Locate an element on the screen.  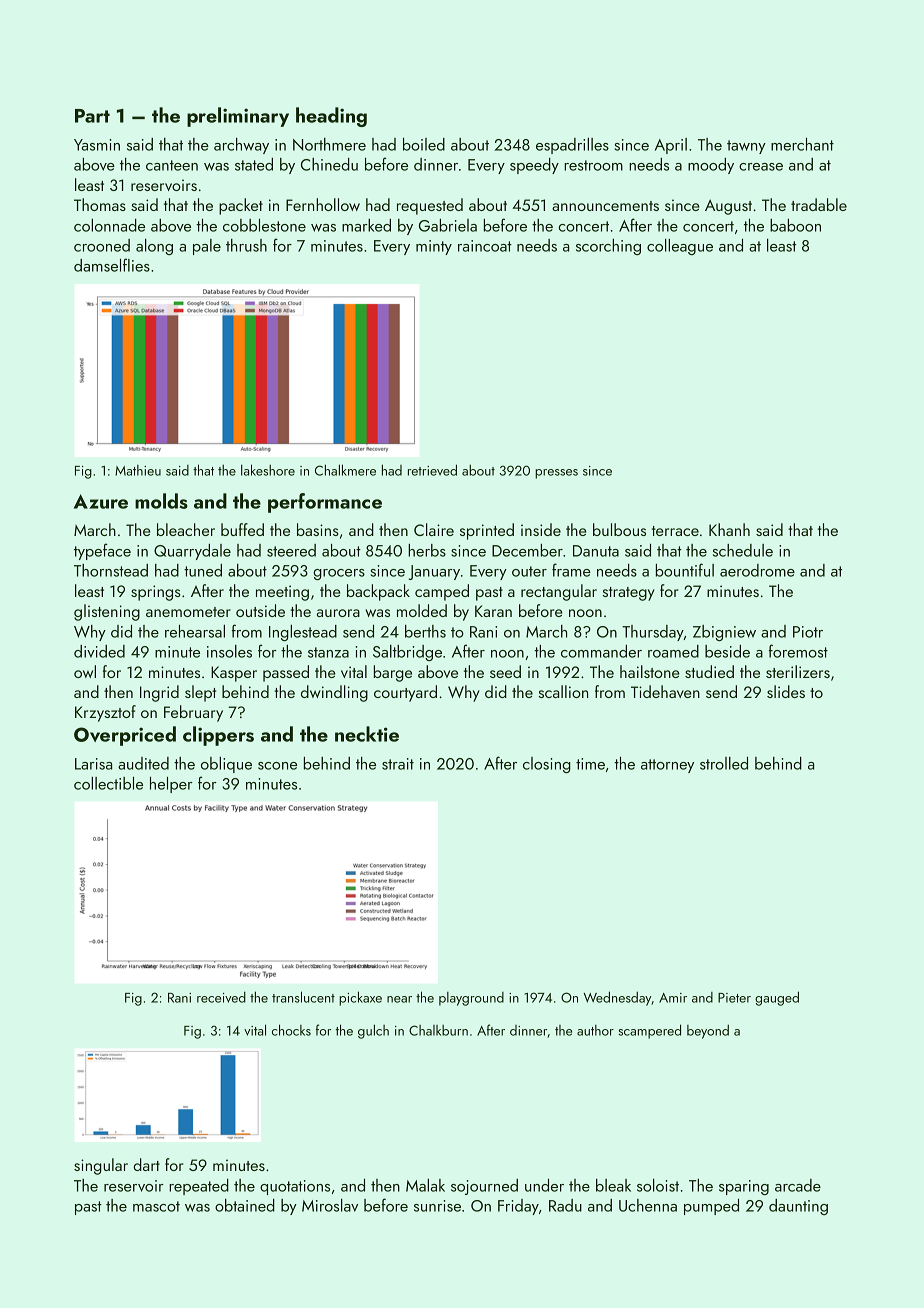
scorching is located at coordinates (608, 247).
